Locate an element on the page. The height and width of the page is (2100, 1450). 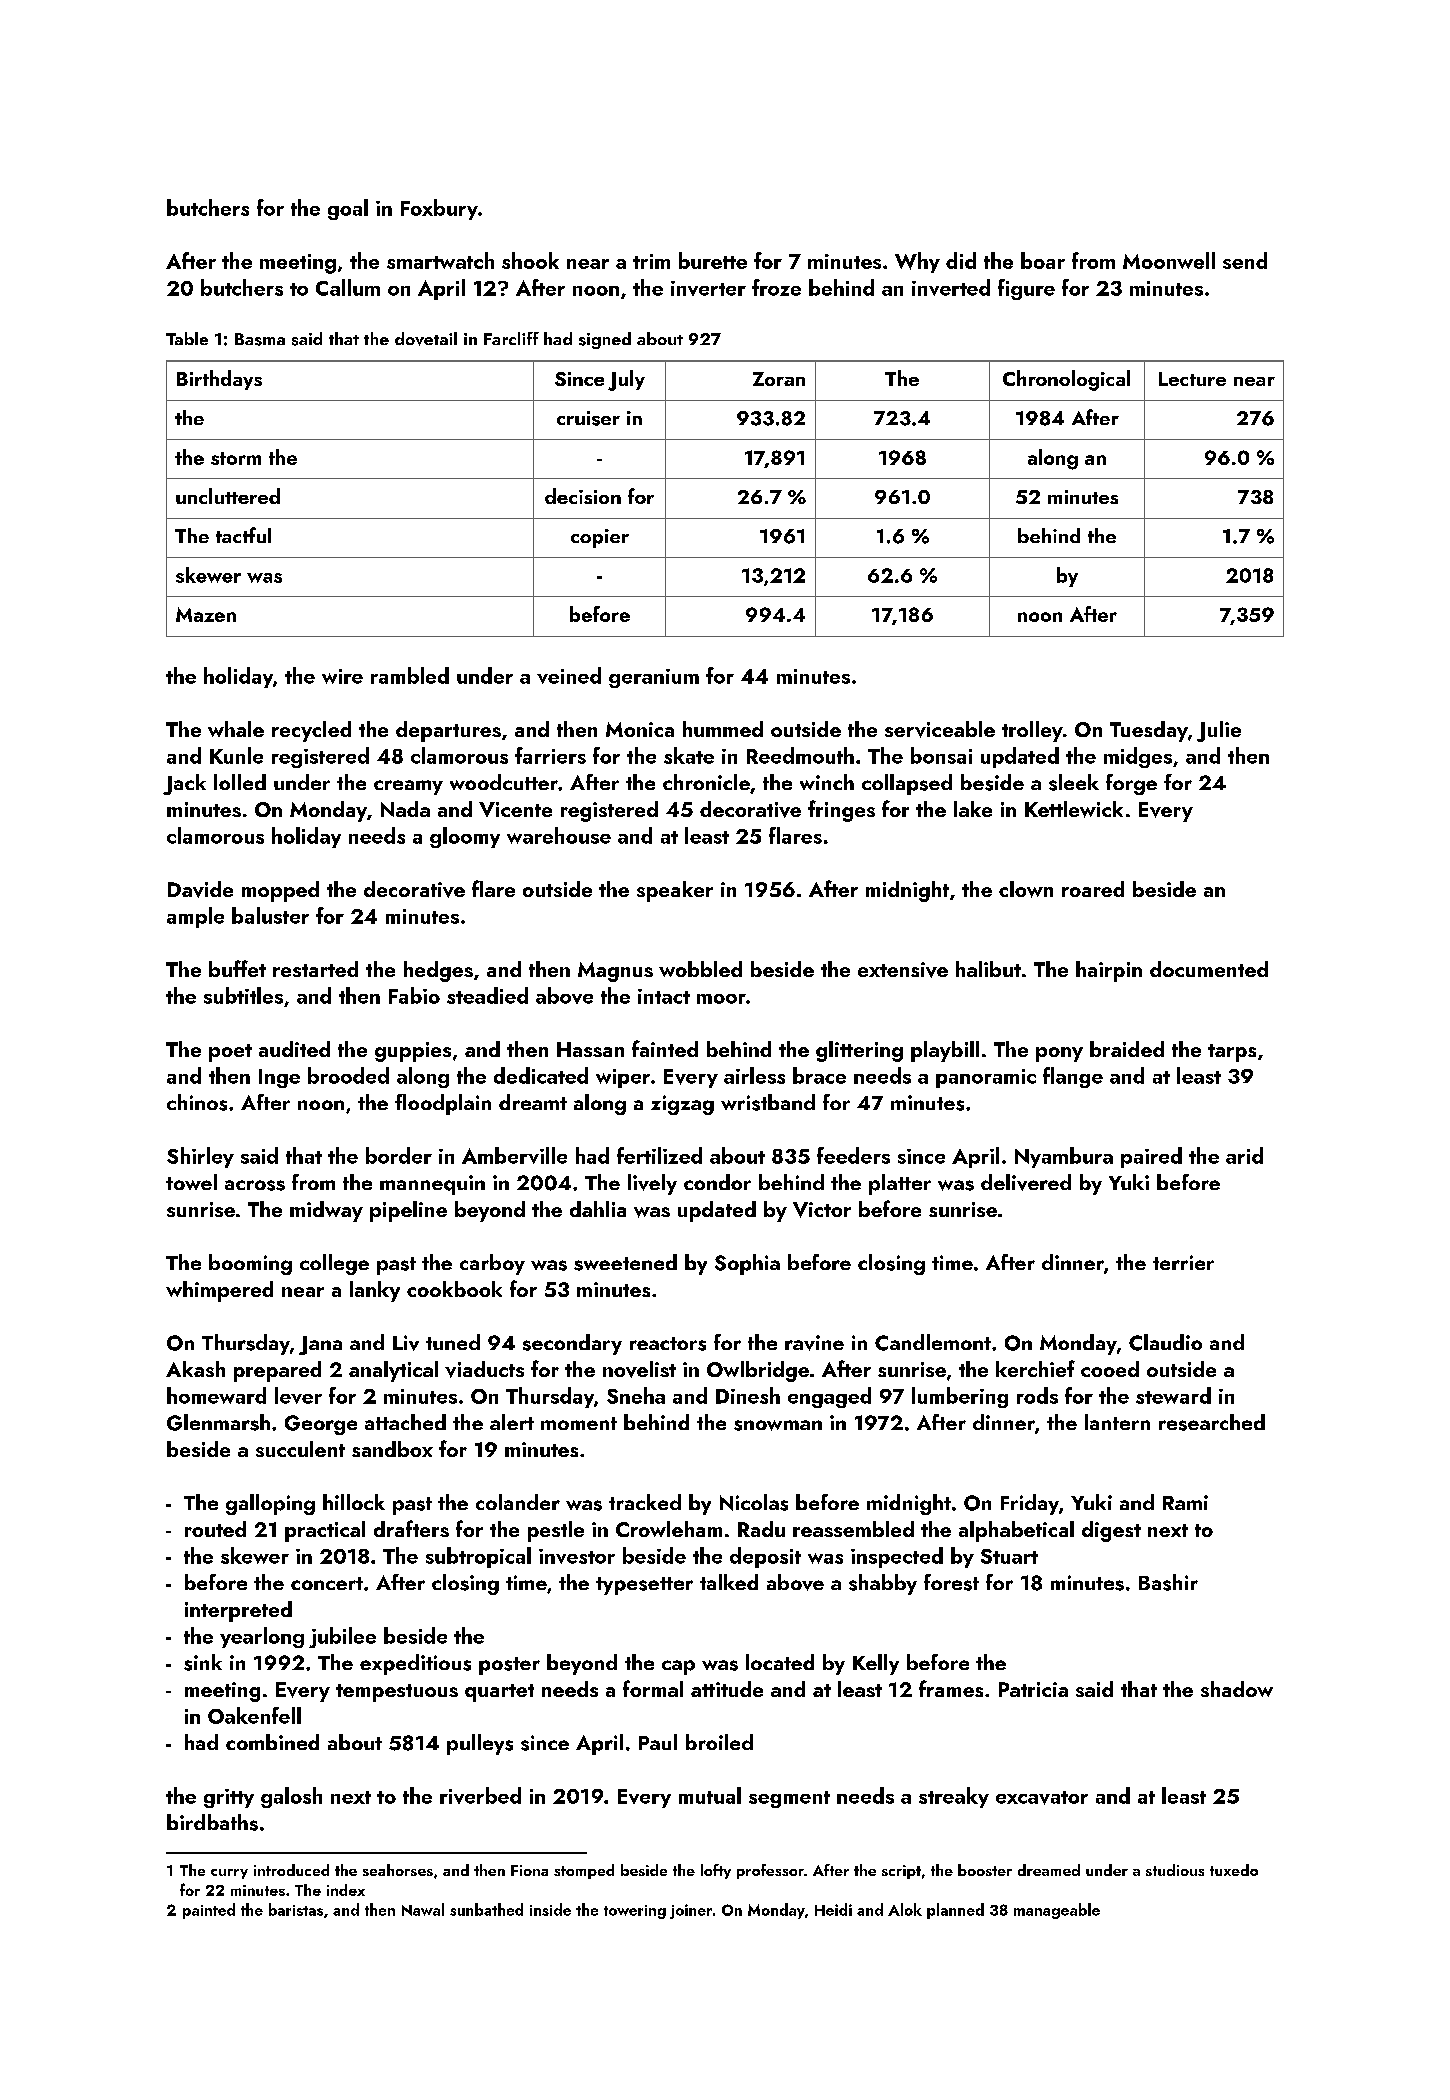
rambled is located at coordinates (410, 675).
